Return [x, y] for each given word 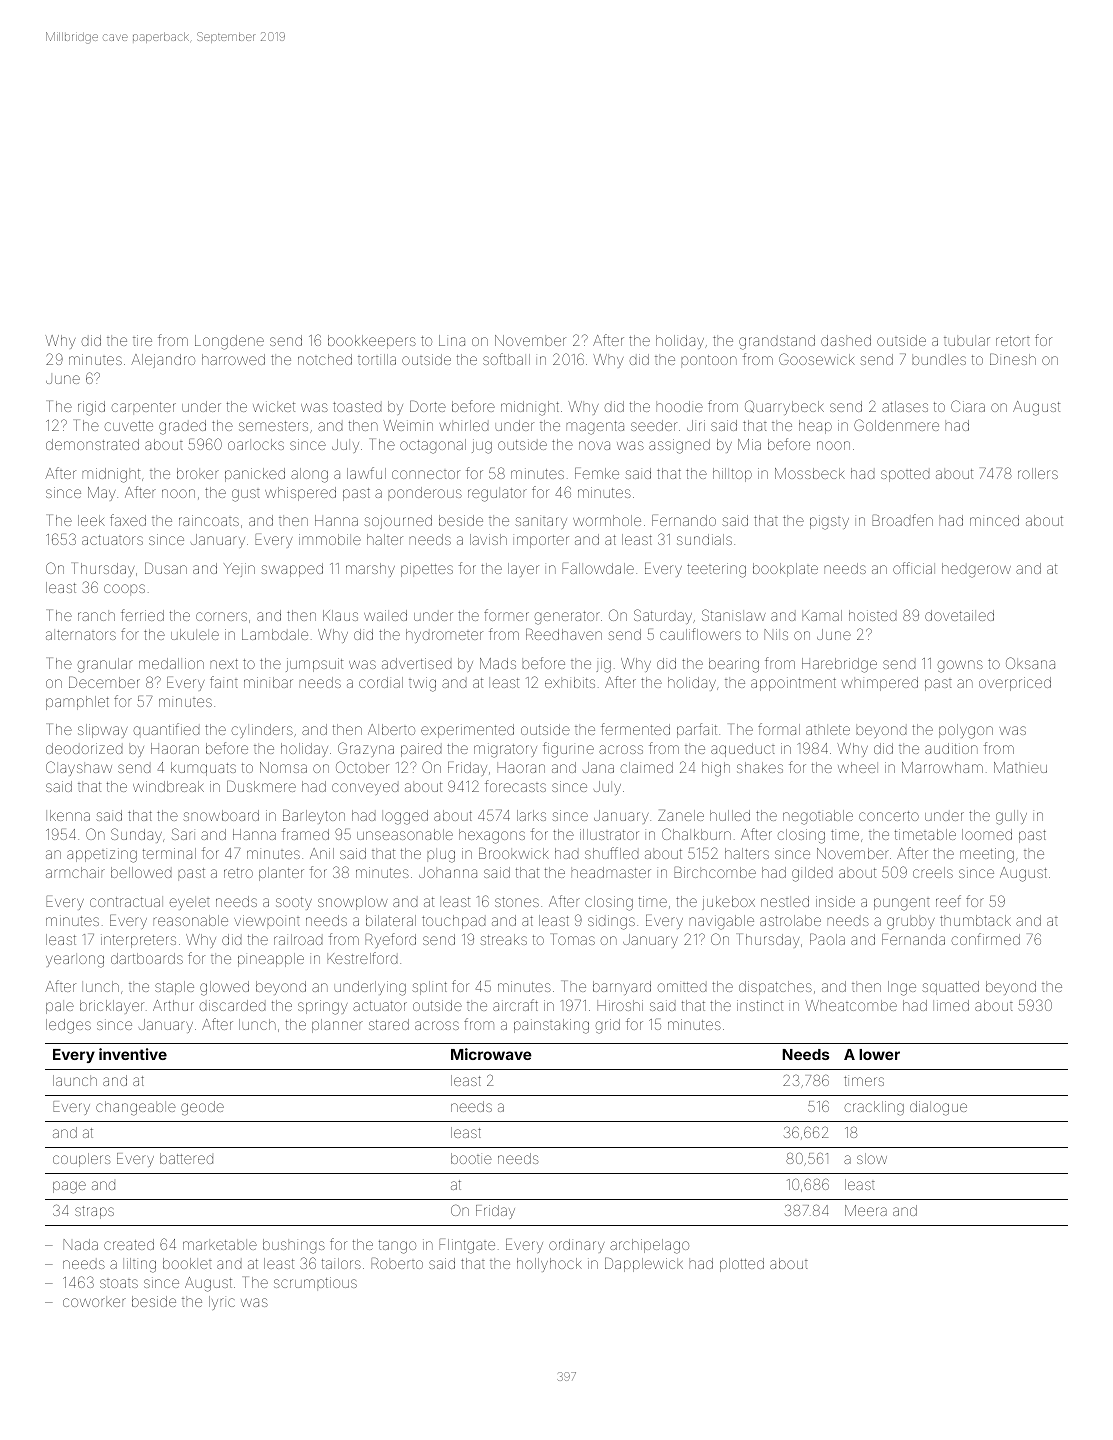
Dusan [166, 568]
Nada [80, 1244]
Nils [776, 634]
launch [75, 1080]
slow [872, 1158]
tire [142, 340]
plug [441, 855]
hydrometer [444, 636]
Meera [866, 1210]
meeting [987, 855]
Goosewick [817, 359]
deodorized [84, 748]
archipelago [649, 1246]
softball [506, 359]
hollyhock [549, 1265]
